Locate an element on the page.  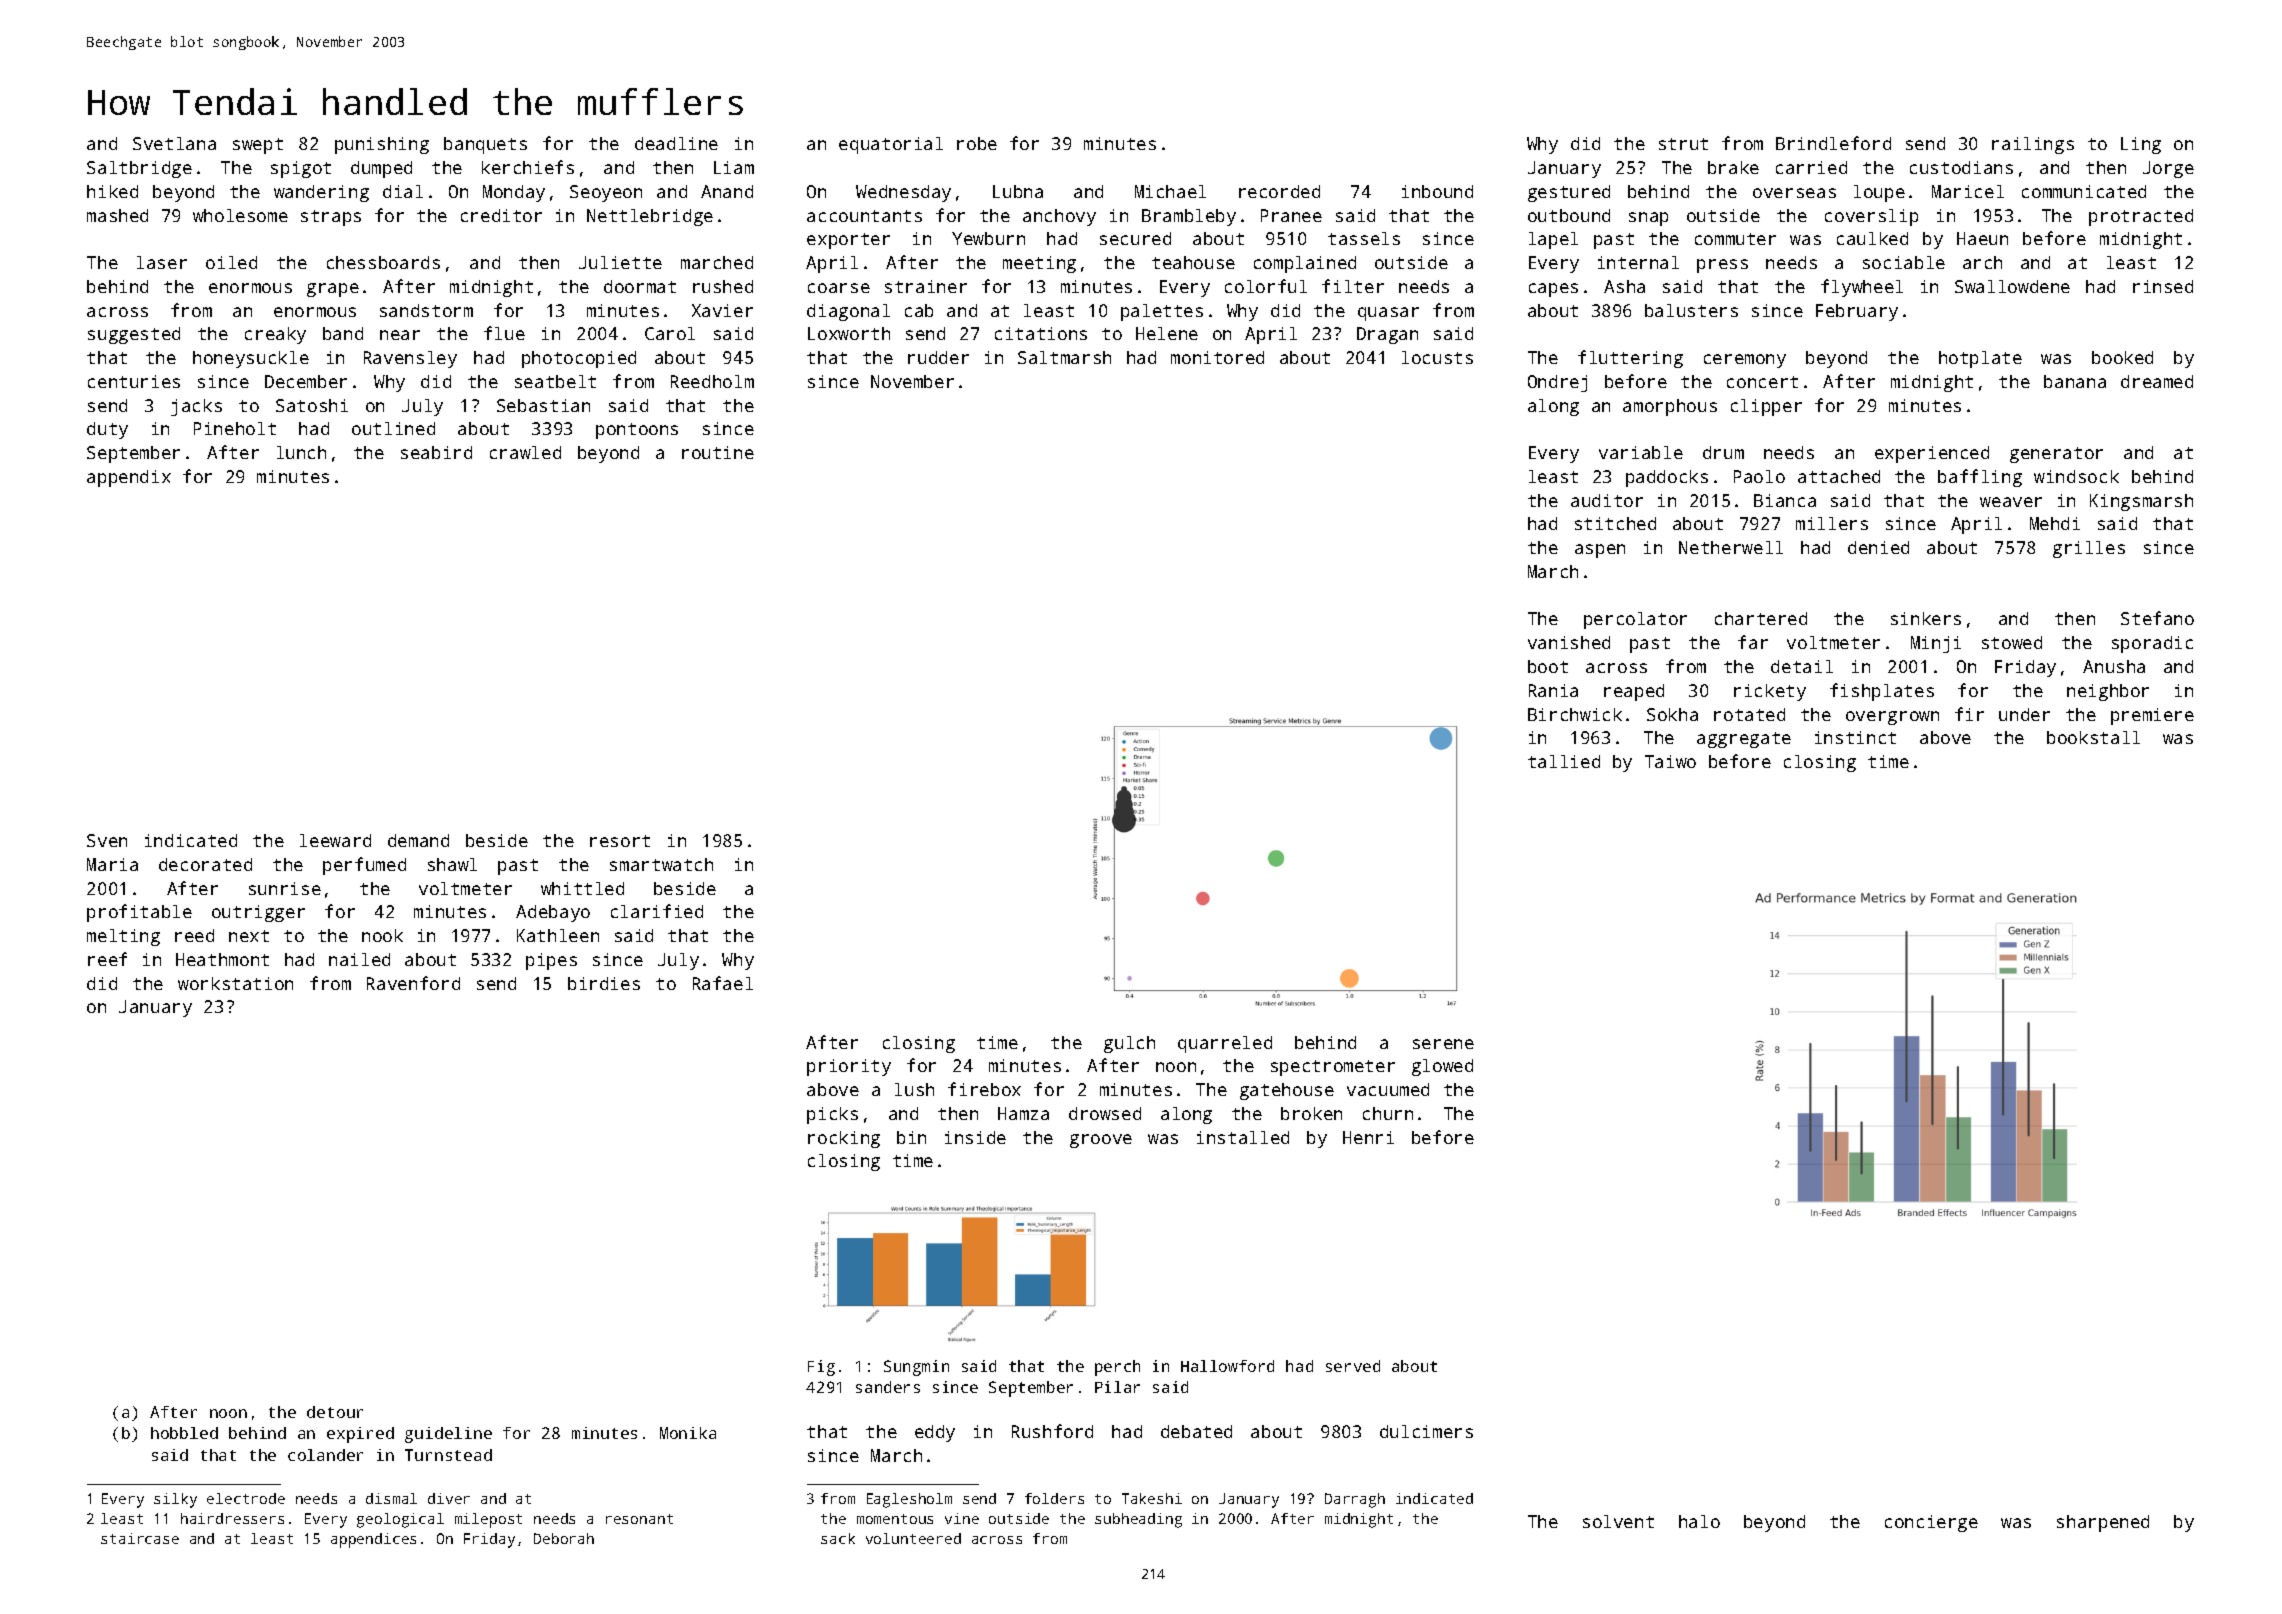
appendices is located at coordinates (373, 1540).
